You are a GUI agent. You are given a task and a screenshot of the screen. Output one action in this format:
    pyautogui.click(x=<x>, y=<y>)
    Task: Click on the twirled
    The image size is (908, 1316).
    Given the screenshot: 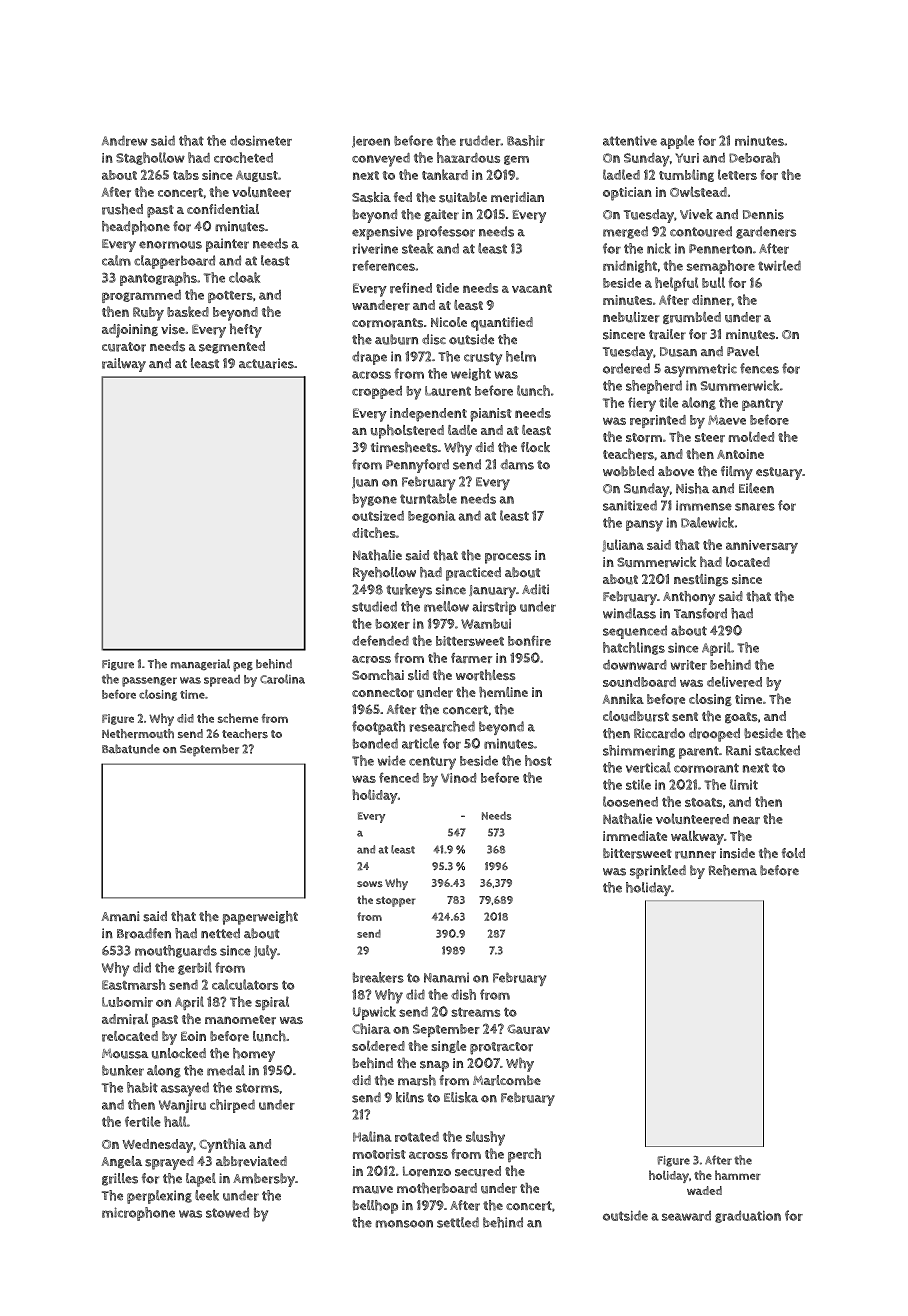 What is the action you would take?
    pyautogui.click(x=779, y=265)
